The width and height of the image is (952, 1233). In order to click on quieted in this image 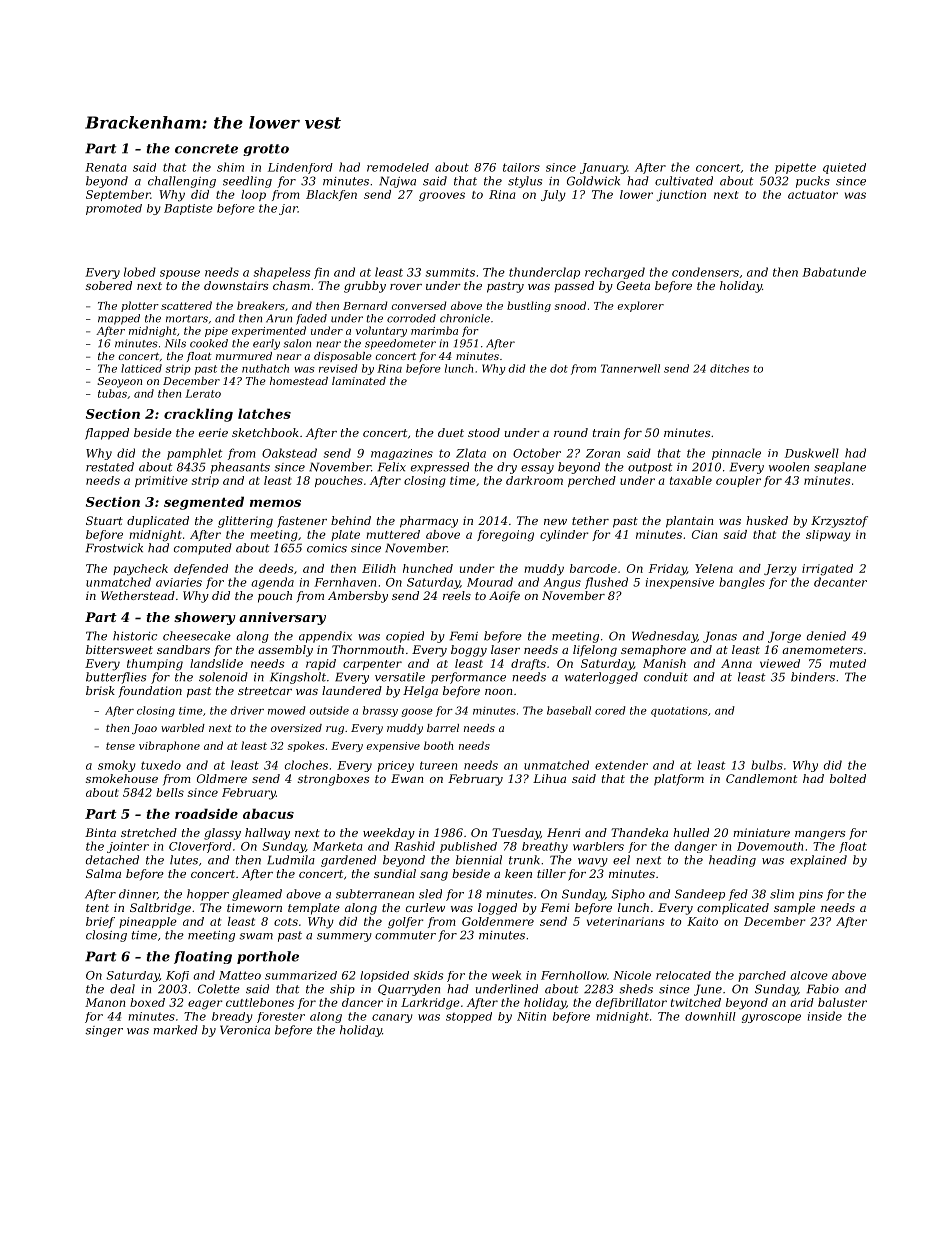, I will do `click(844, 168)`.
